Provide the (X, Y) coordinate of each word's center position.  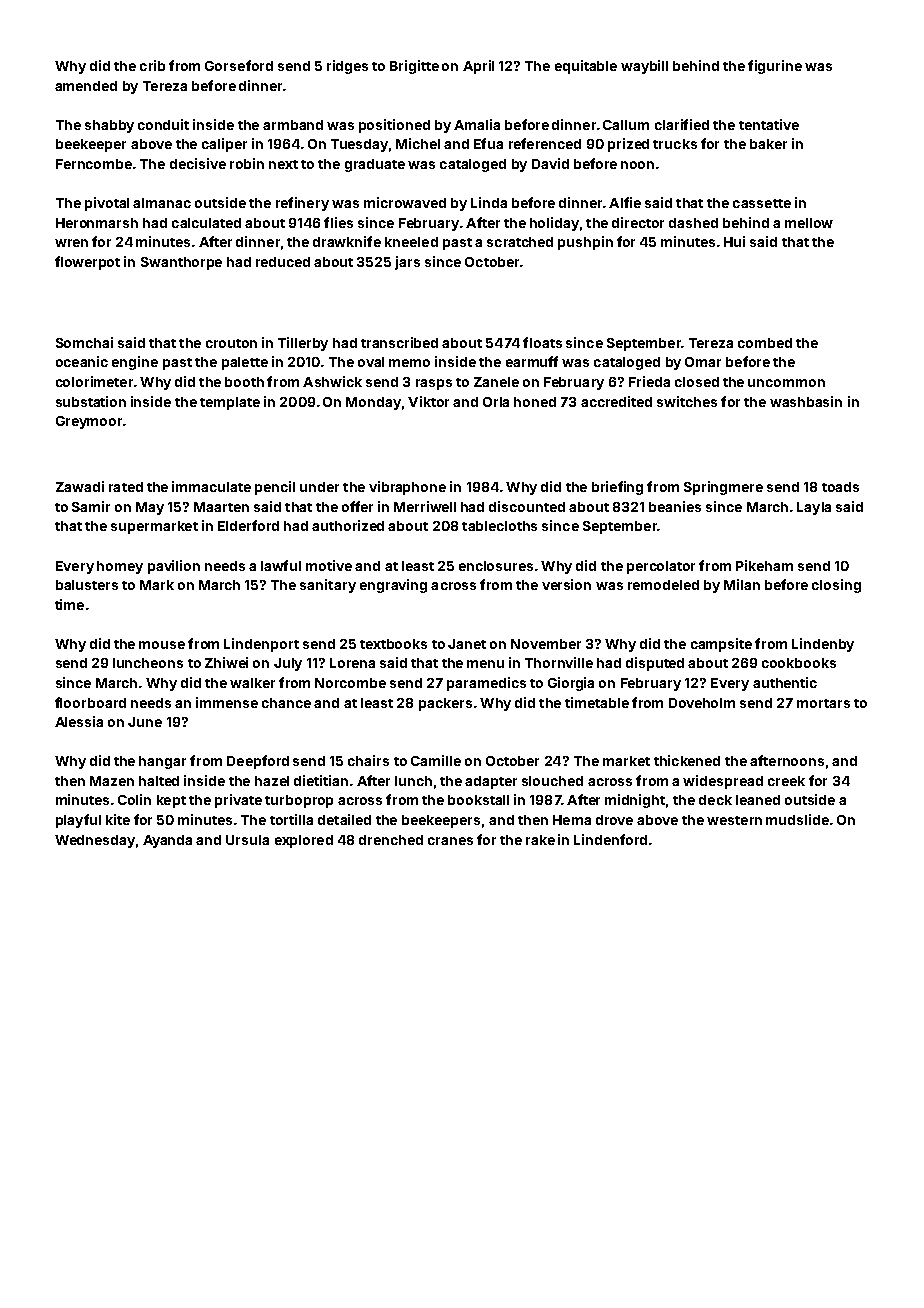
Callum (626, 125)
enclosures (496, 566)
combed (765, 343)
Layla (814, 508)
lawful (281, 565)
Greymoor (89, 422)
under (319, 487)
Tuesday (359, 145)
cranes (450, 841)
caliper (224, 145)
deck (715, 800)
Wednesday (95, 841)
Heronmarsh (97, 223)
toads (840, 487)
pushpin (585, 243)
